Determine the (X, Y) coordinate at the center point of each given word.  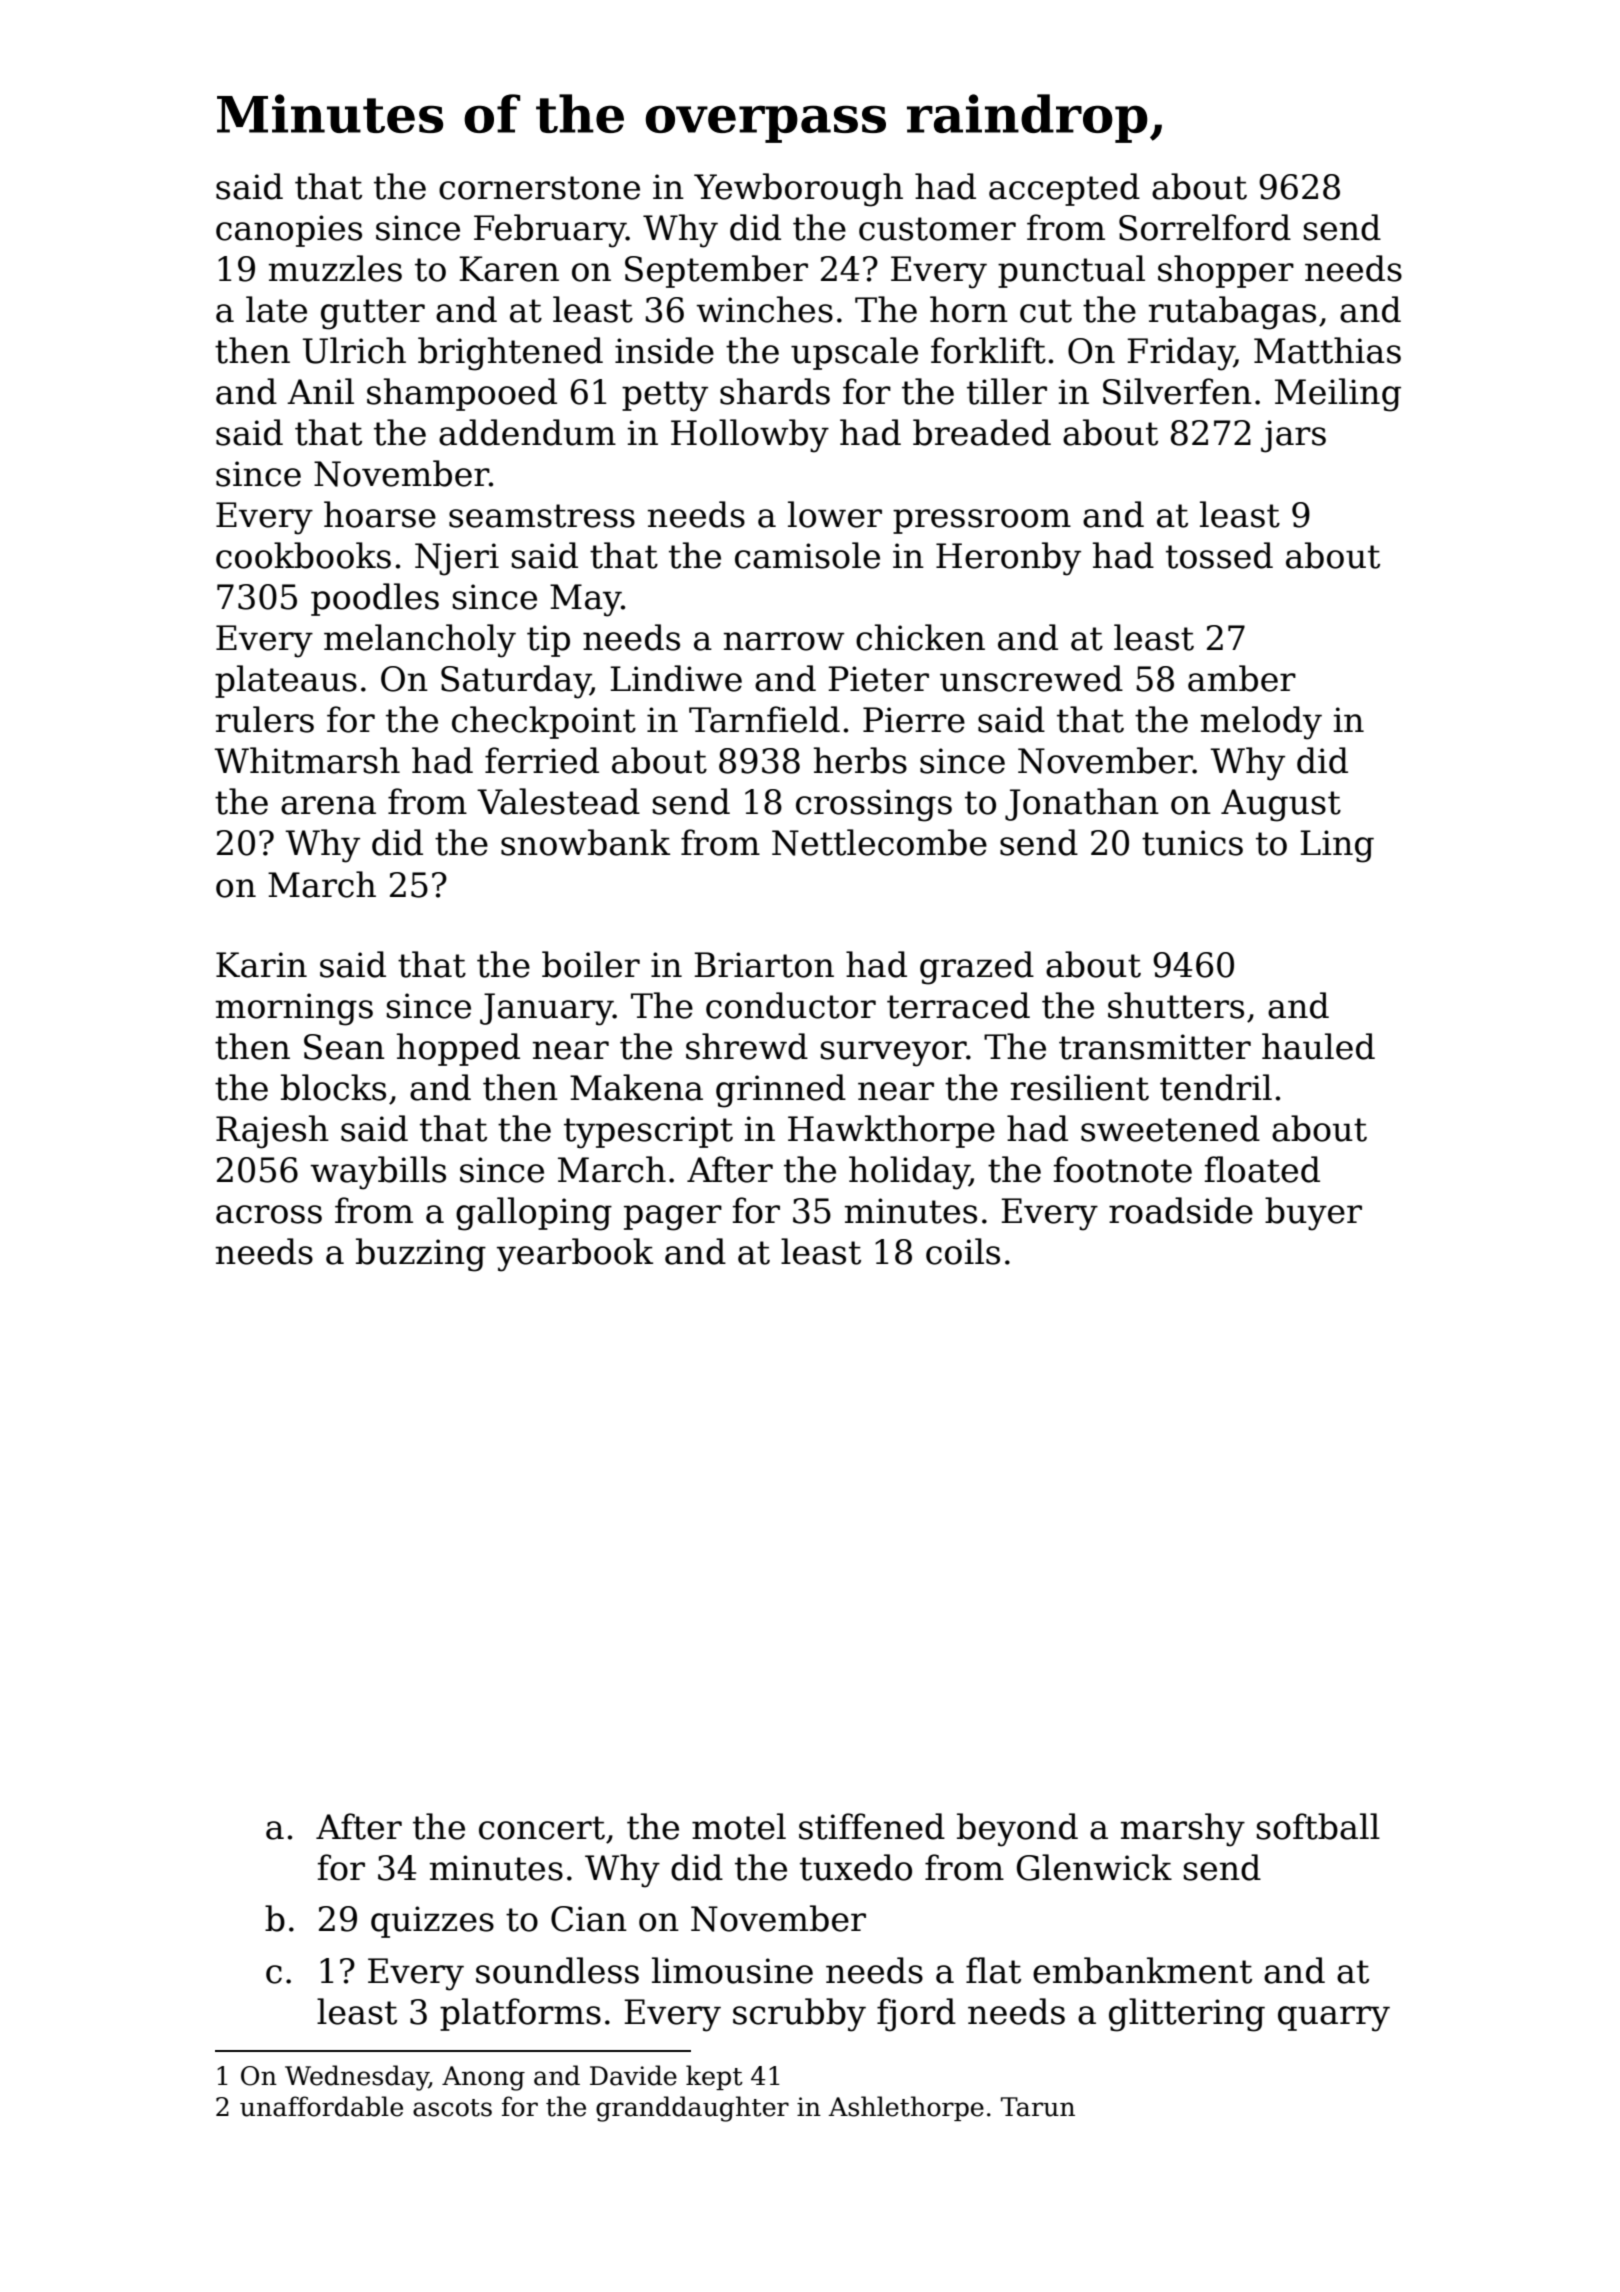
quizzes (432, 1922)
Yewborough (798, 190)
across (269, 1214)
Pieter (878, 679)
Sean (344, 1047)
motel (739, 1826)
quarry (1334, 2019)
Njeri (457, 559)
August (1281, 805)
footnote (1123, 1169)
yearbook (575, 1255)
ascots (452, 2108)
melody (1261, 723)
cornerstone (539, 188)
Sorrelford (1205, 227)
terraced (958, 1005)
